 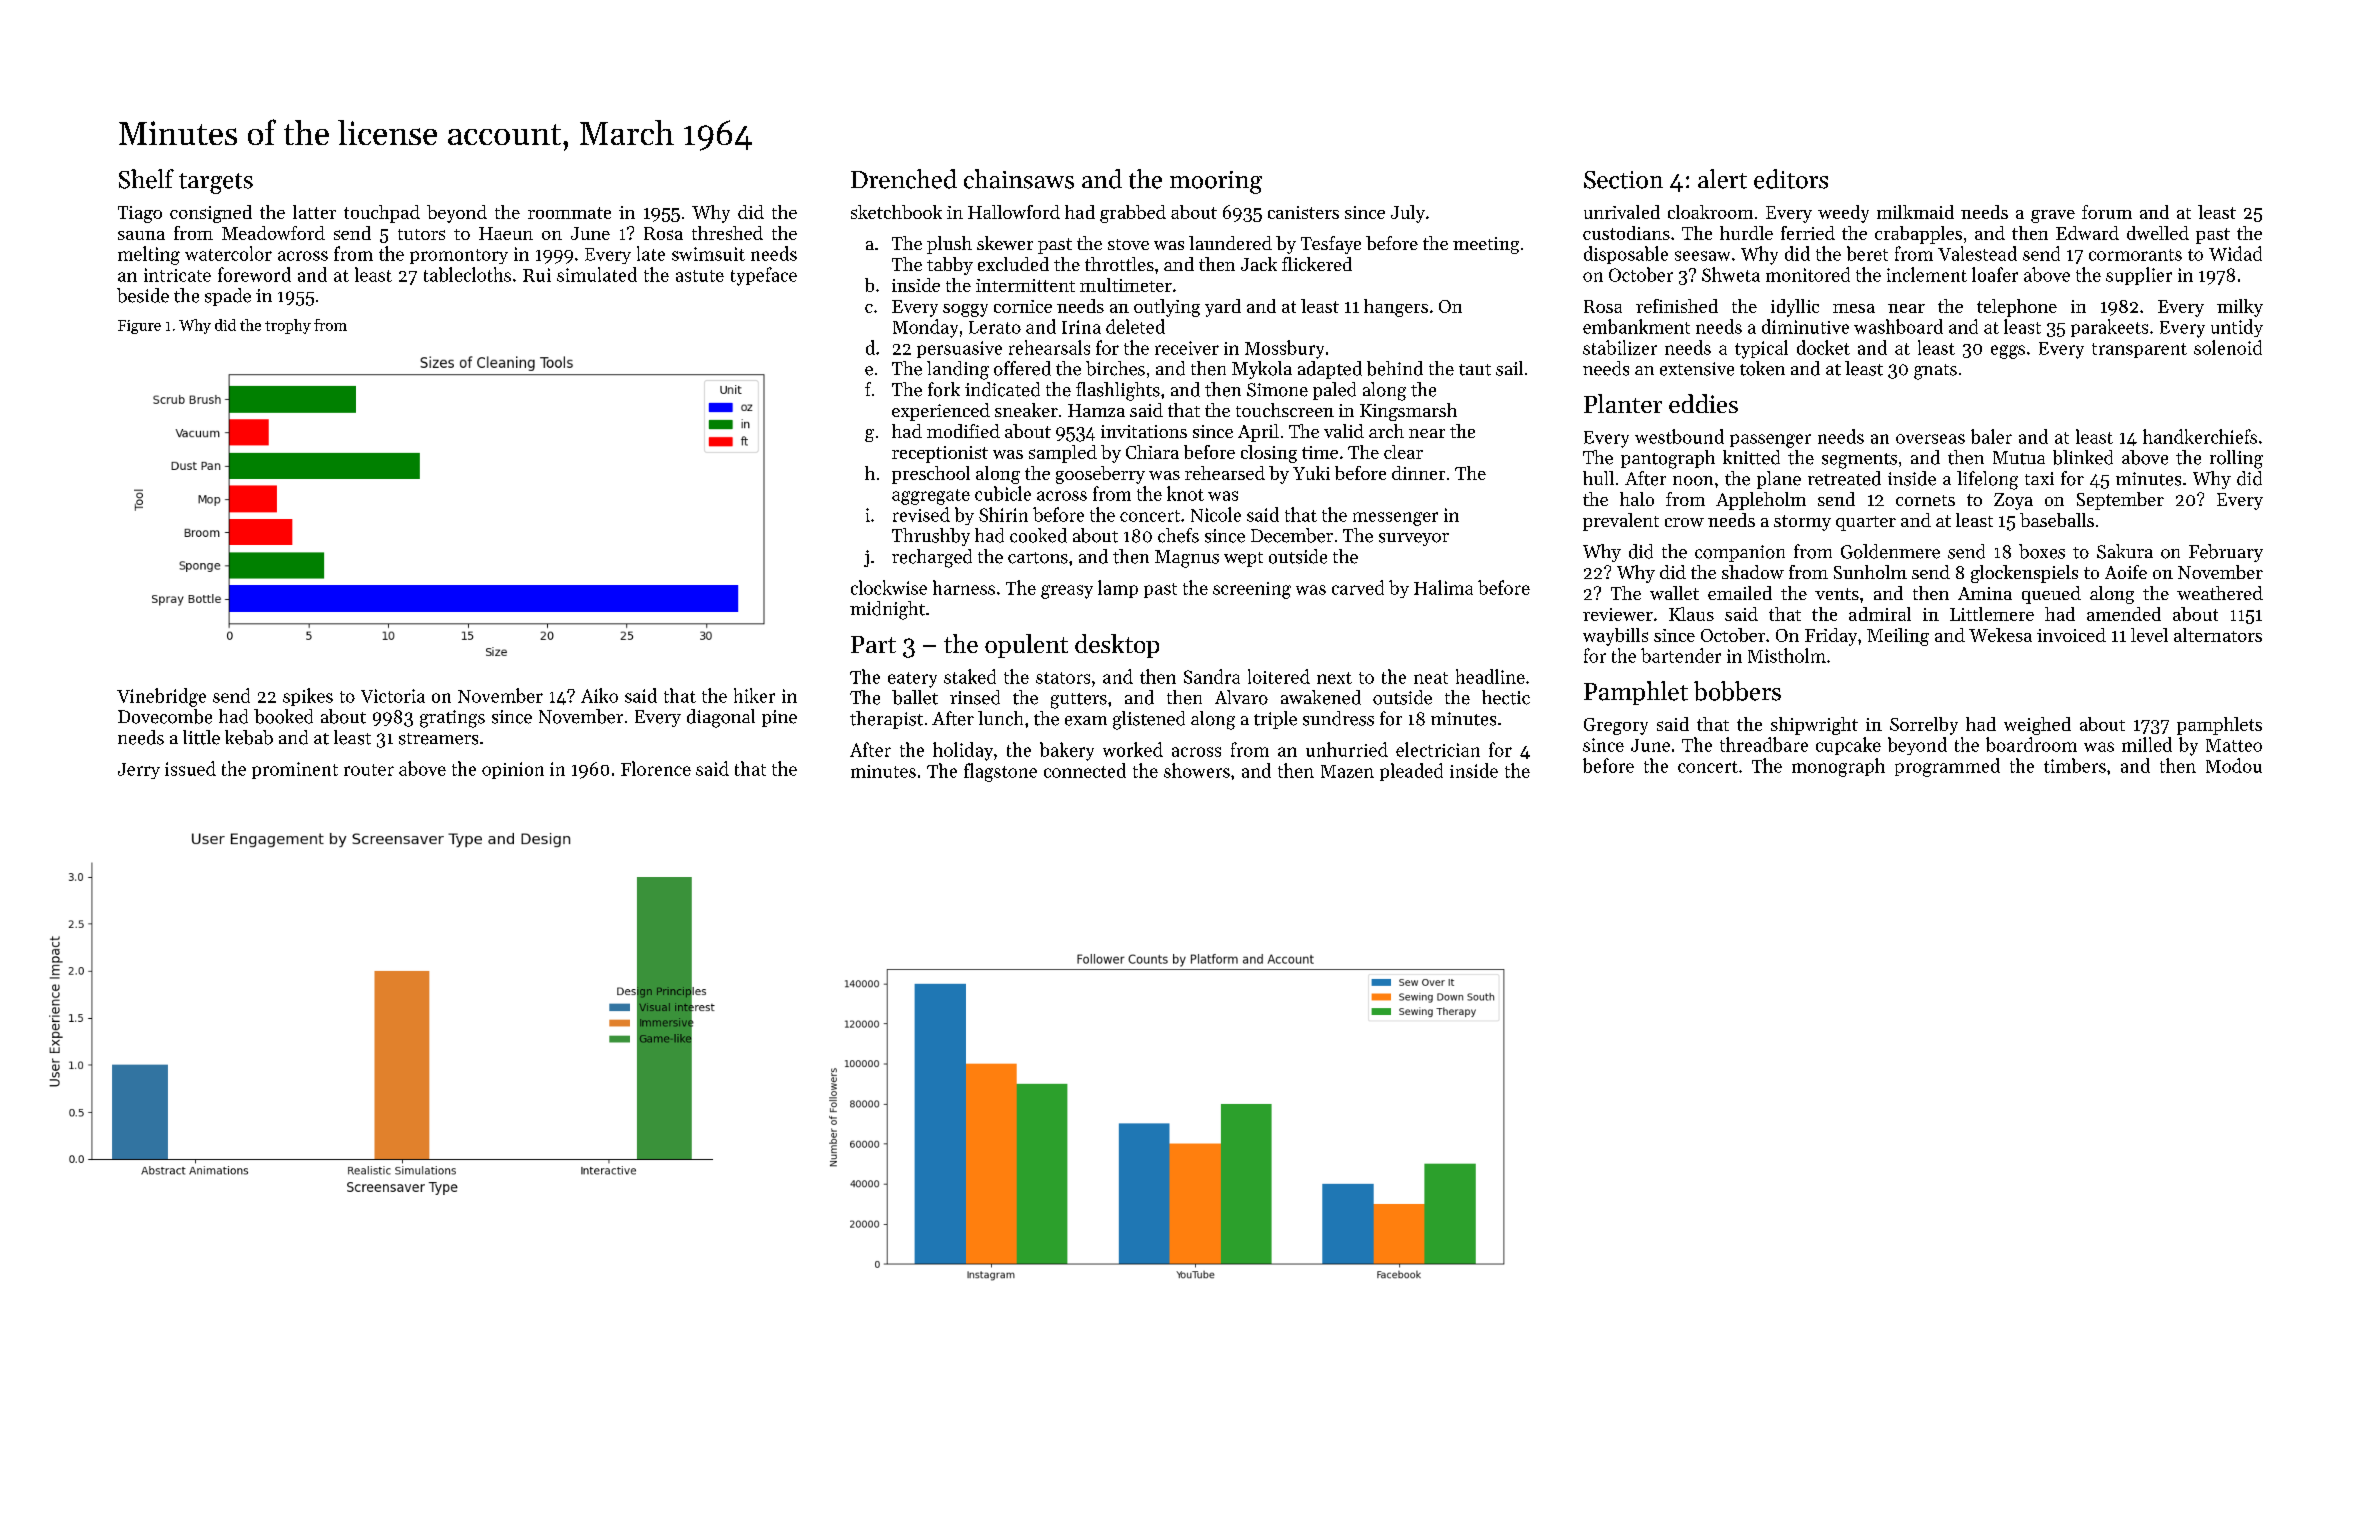 I want to click on passenger, so click(x=1770, y=441).
